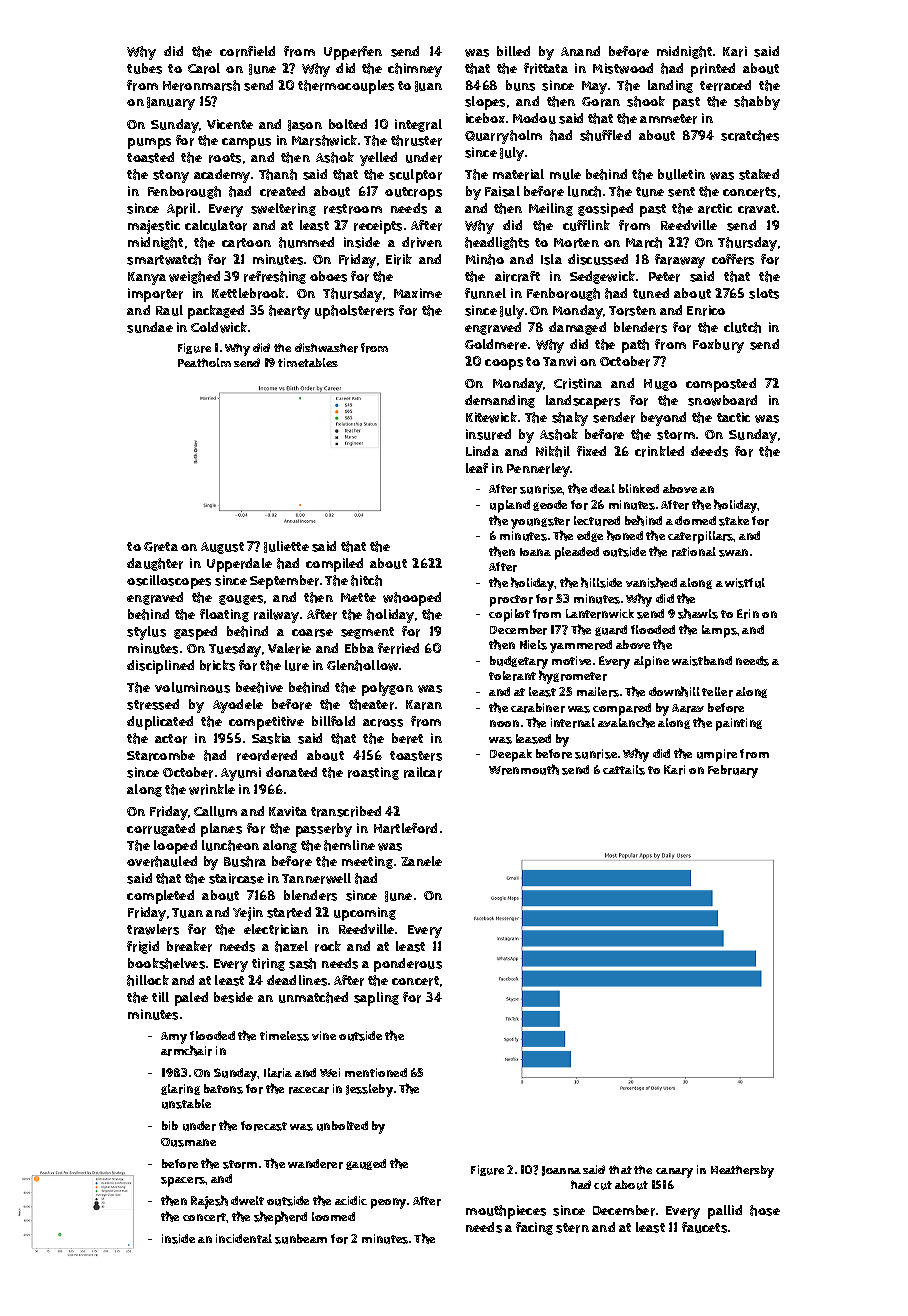 The image size is (908, 1316). I want to click on Anand, so click(580, 51).
